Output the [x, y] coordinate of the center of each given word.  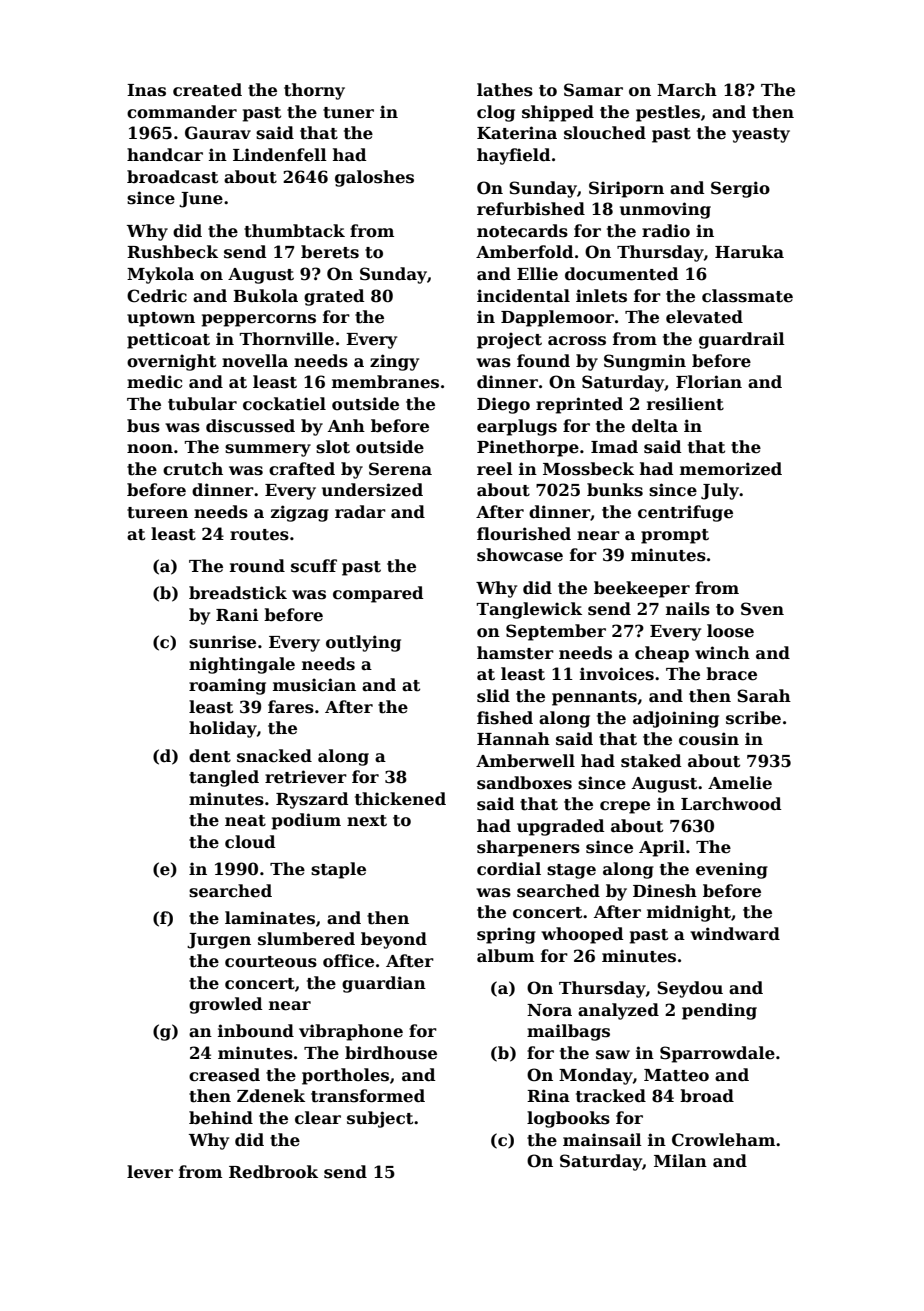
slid [493, 696]
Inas [146, 90]
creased [224, 1075]
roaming [227, 686]
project [509, 340]
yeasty [761, 135]
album [505, 956]
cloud [250, 842]
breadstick [238, 593]
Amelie [740, 783]
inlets [601, 296]
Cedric [157, 296]
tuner [348, 113]
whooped [582, 935]
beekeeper [642, 589]
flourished [524, 534]
